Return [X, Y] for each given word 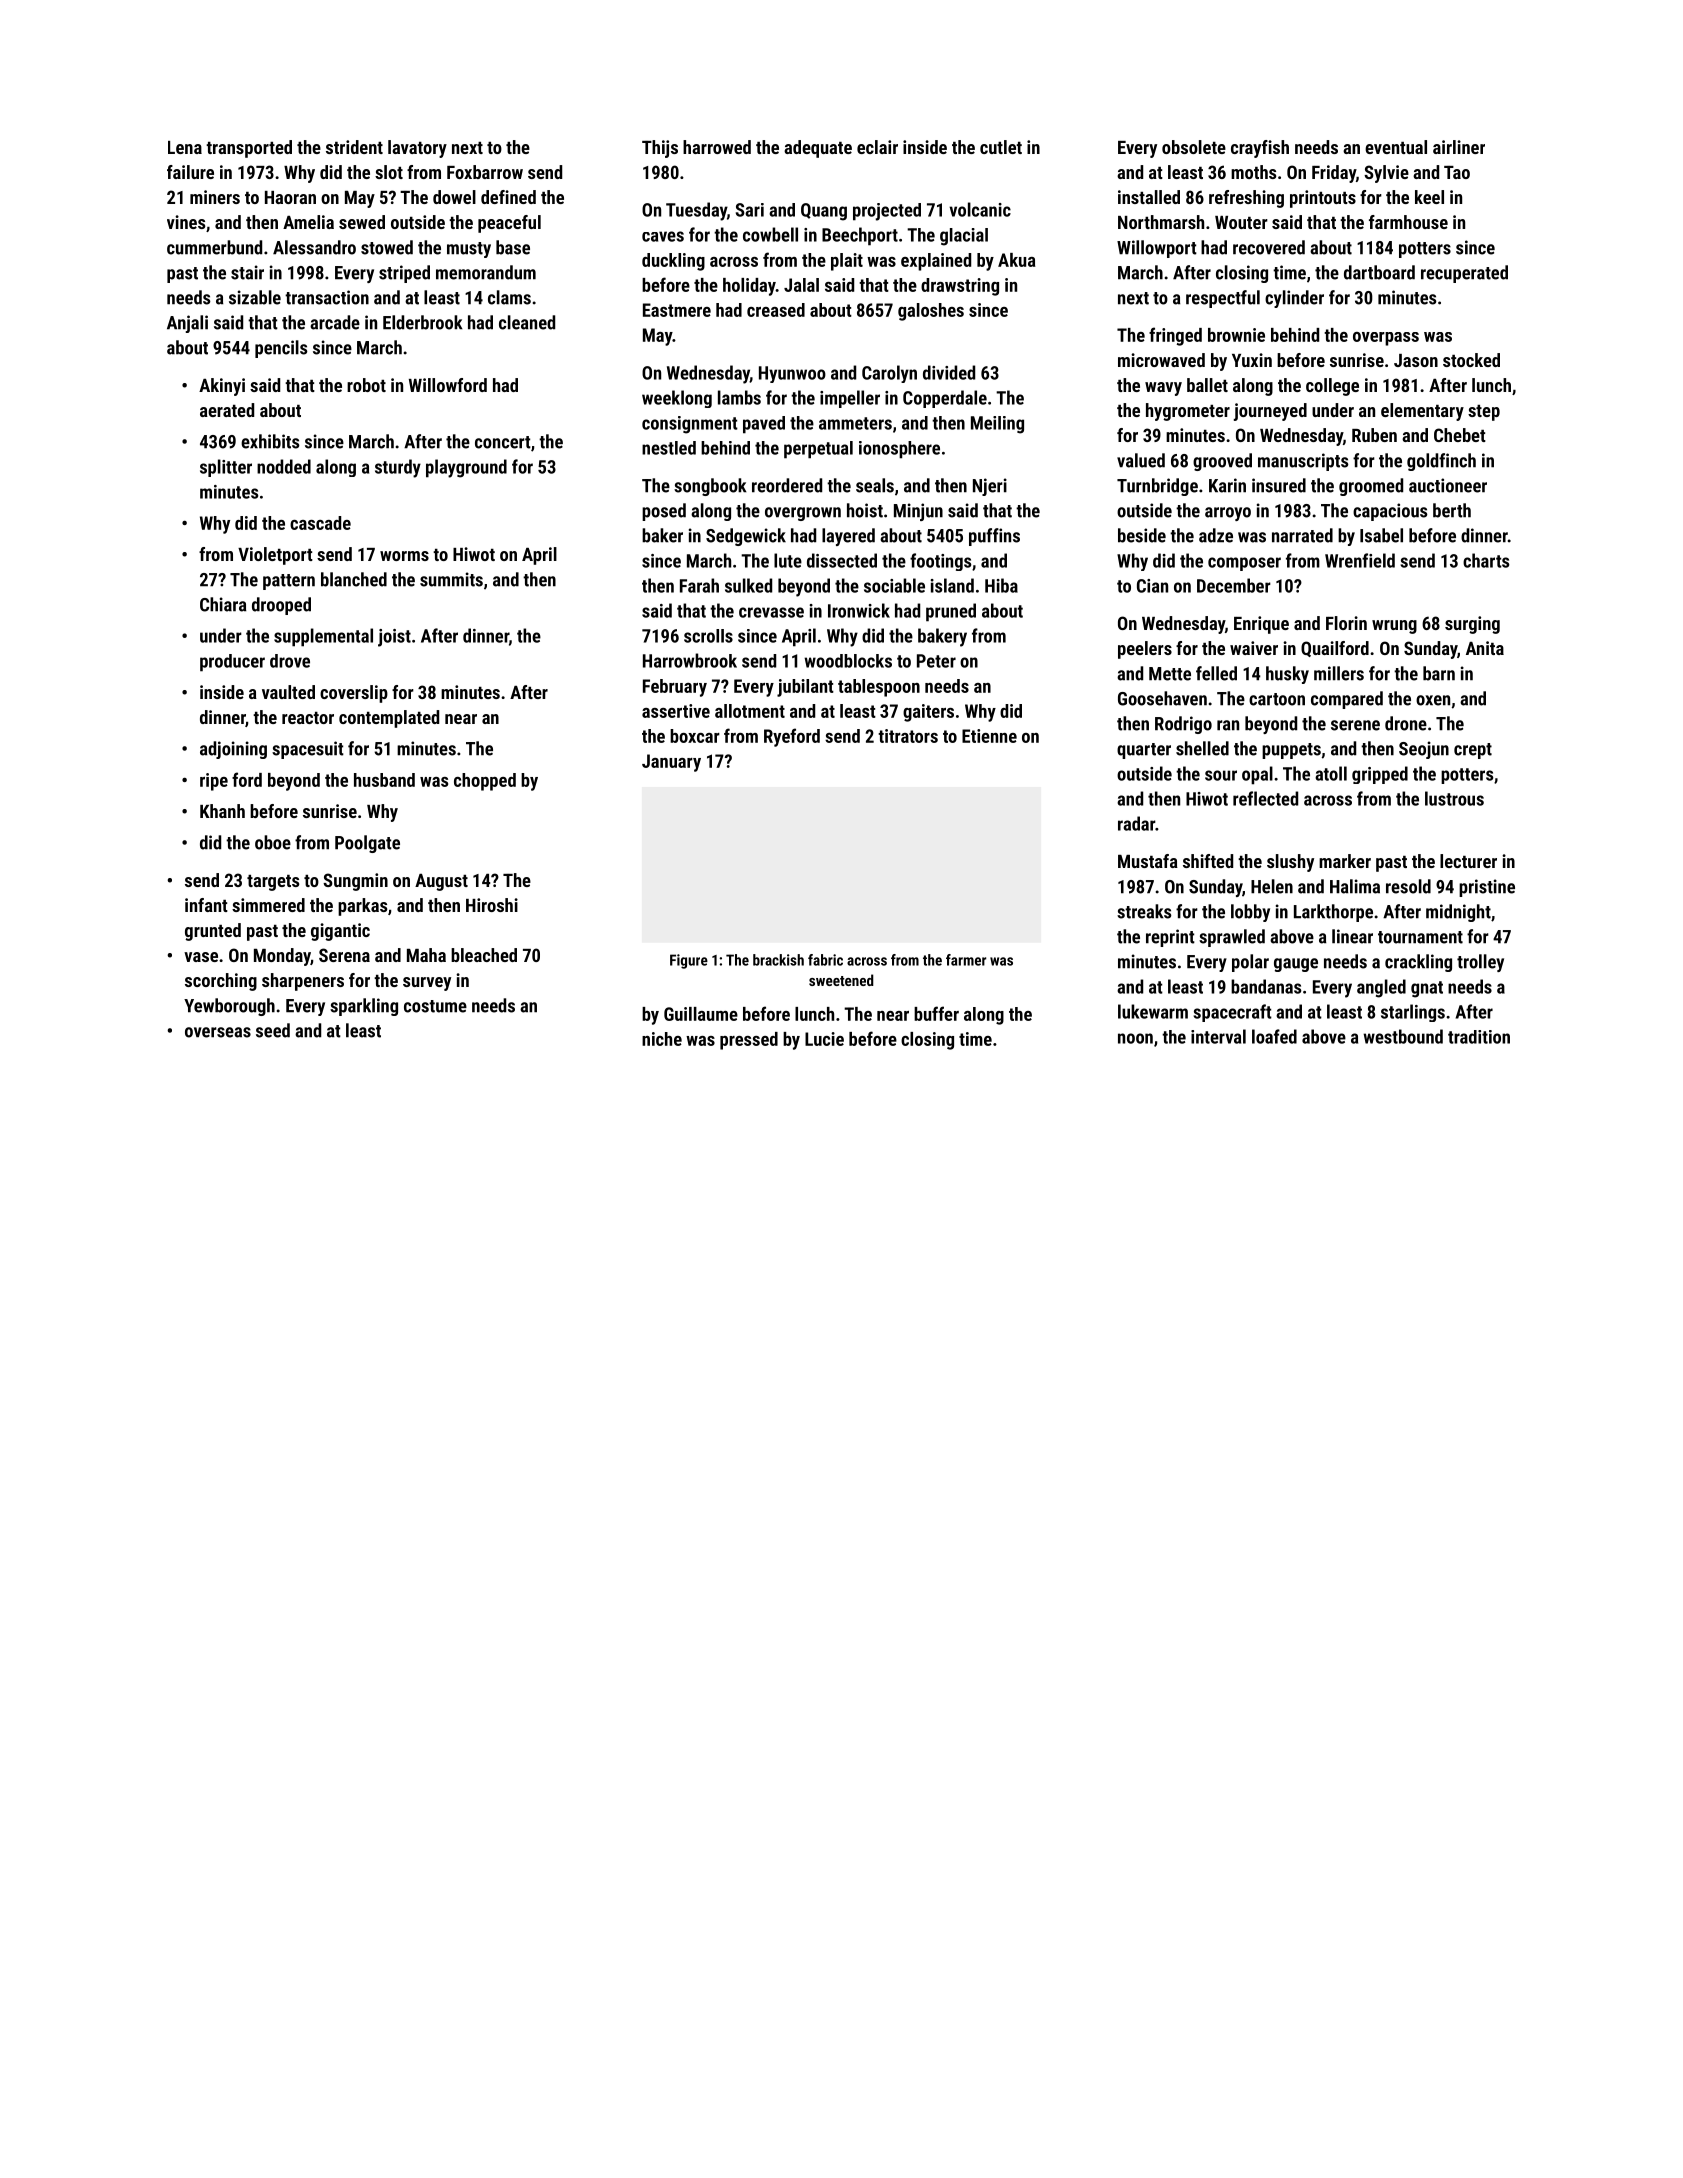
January [671, 763]
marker [1345, 861]
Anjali [187, 324]
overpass [1386, 339]
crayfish [1260, 149]
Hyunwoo [792, 374]
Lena [185, 147]
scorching [221, 982]
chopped [485, 782]
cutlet [1001, 147]
